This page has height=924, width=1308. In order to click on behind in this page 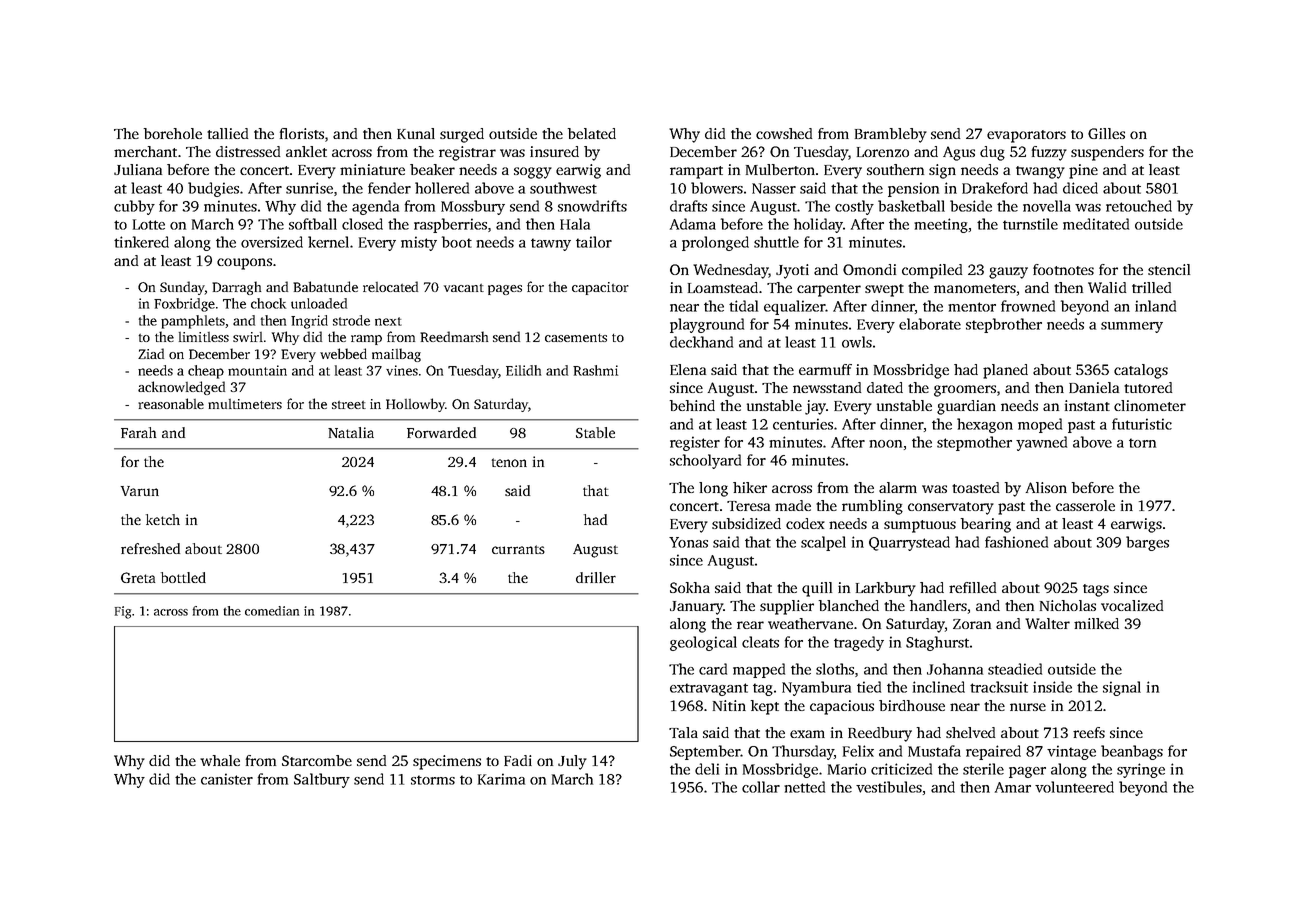, I will do `click(692, 405)`.
